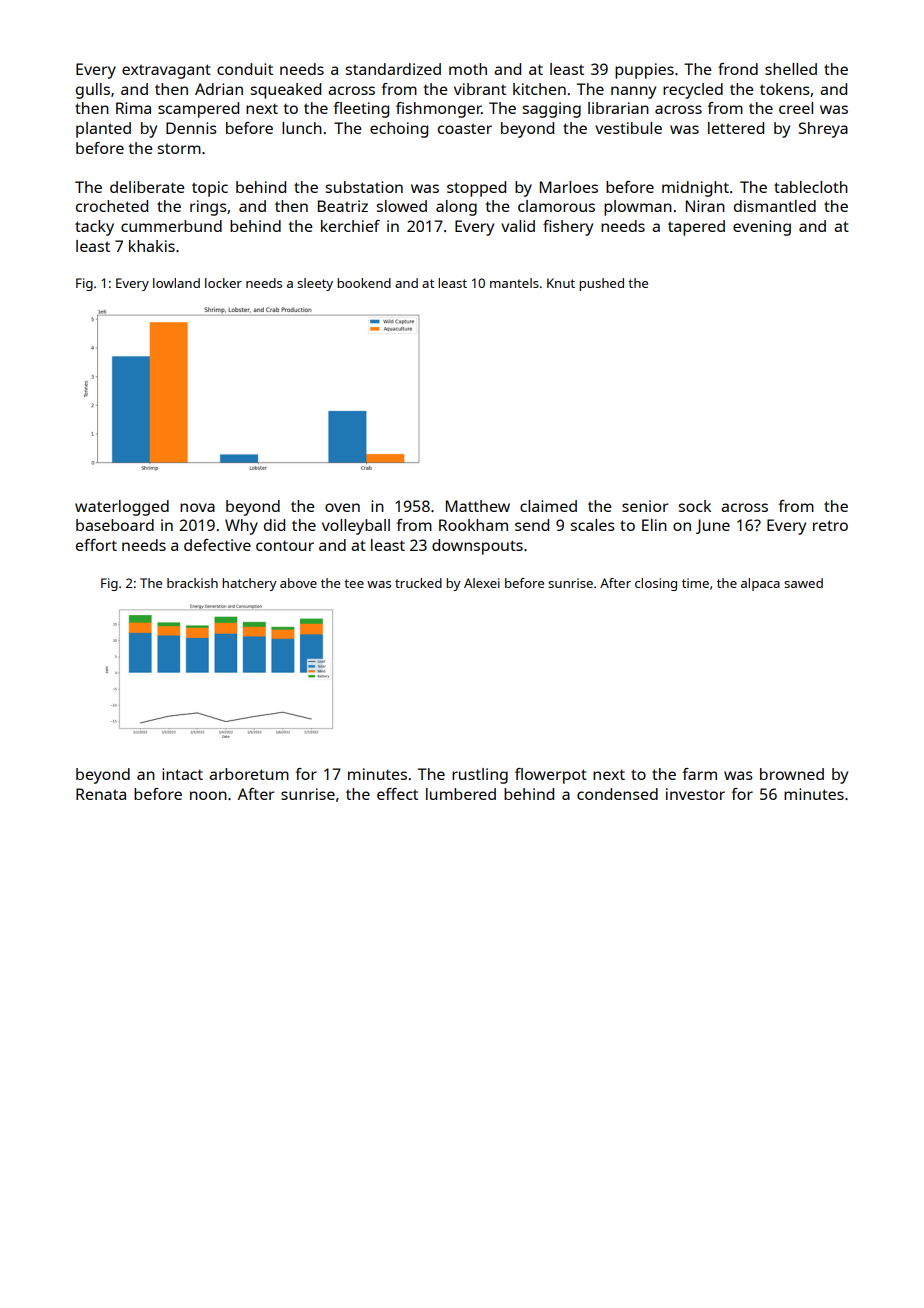  What do you see at coordinates (93, 91) in the document?
I see `gulls` at bounding box center [93, 91].
